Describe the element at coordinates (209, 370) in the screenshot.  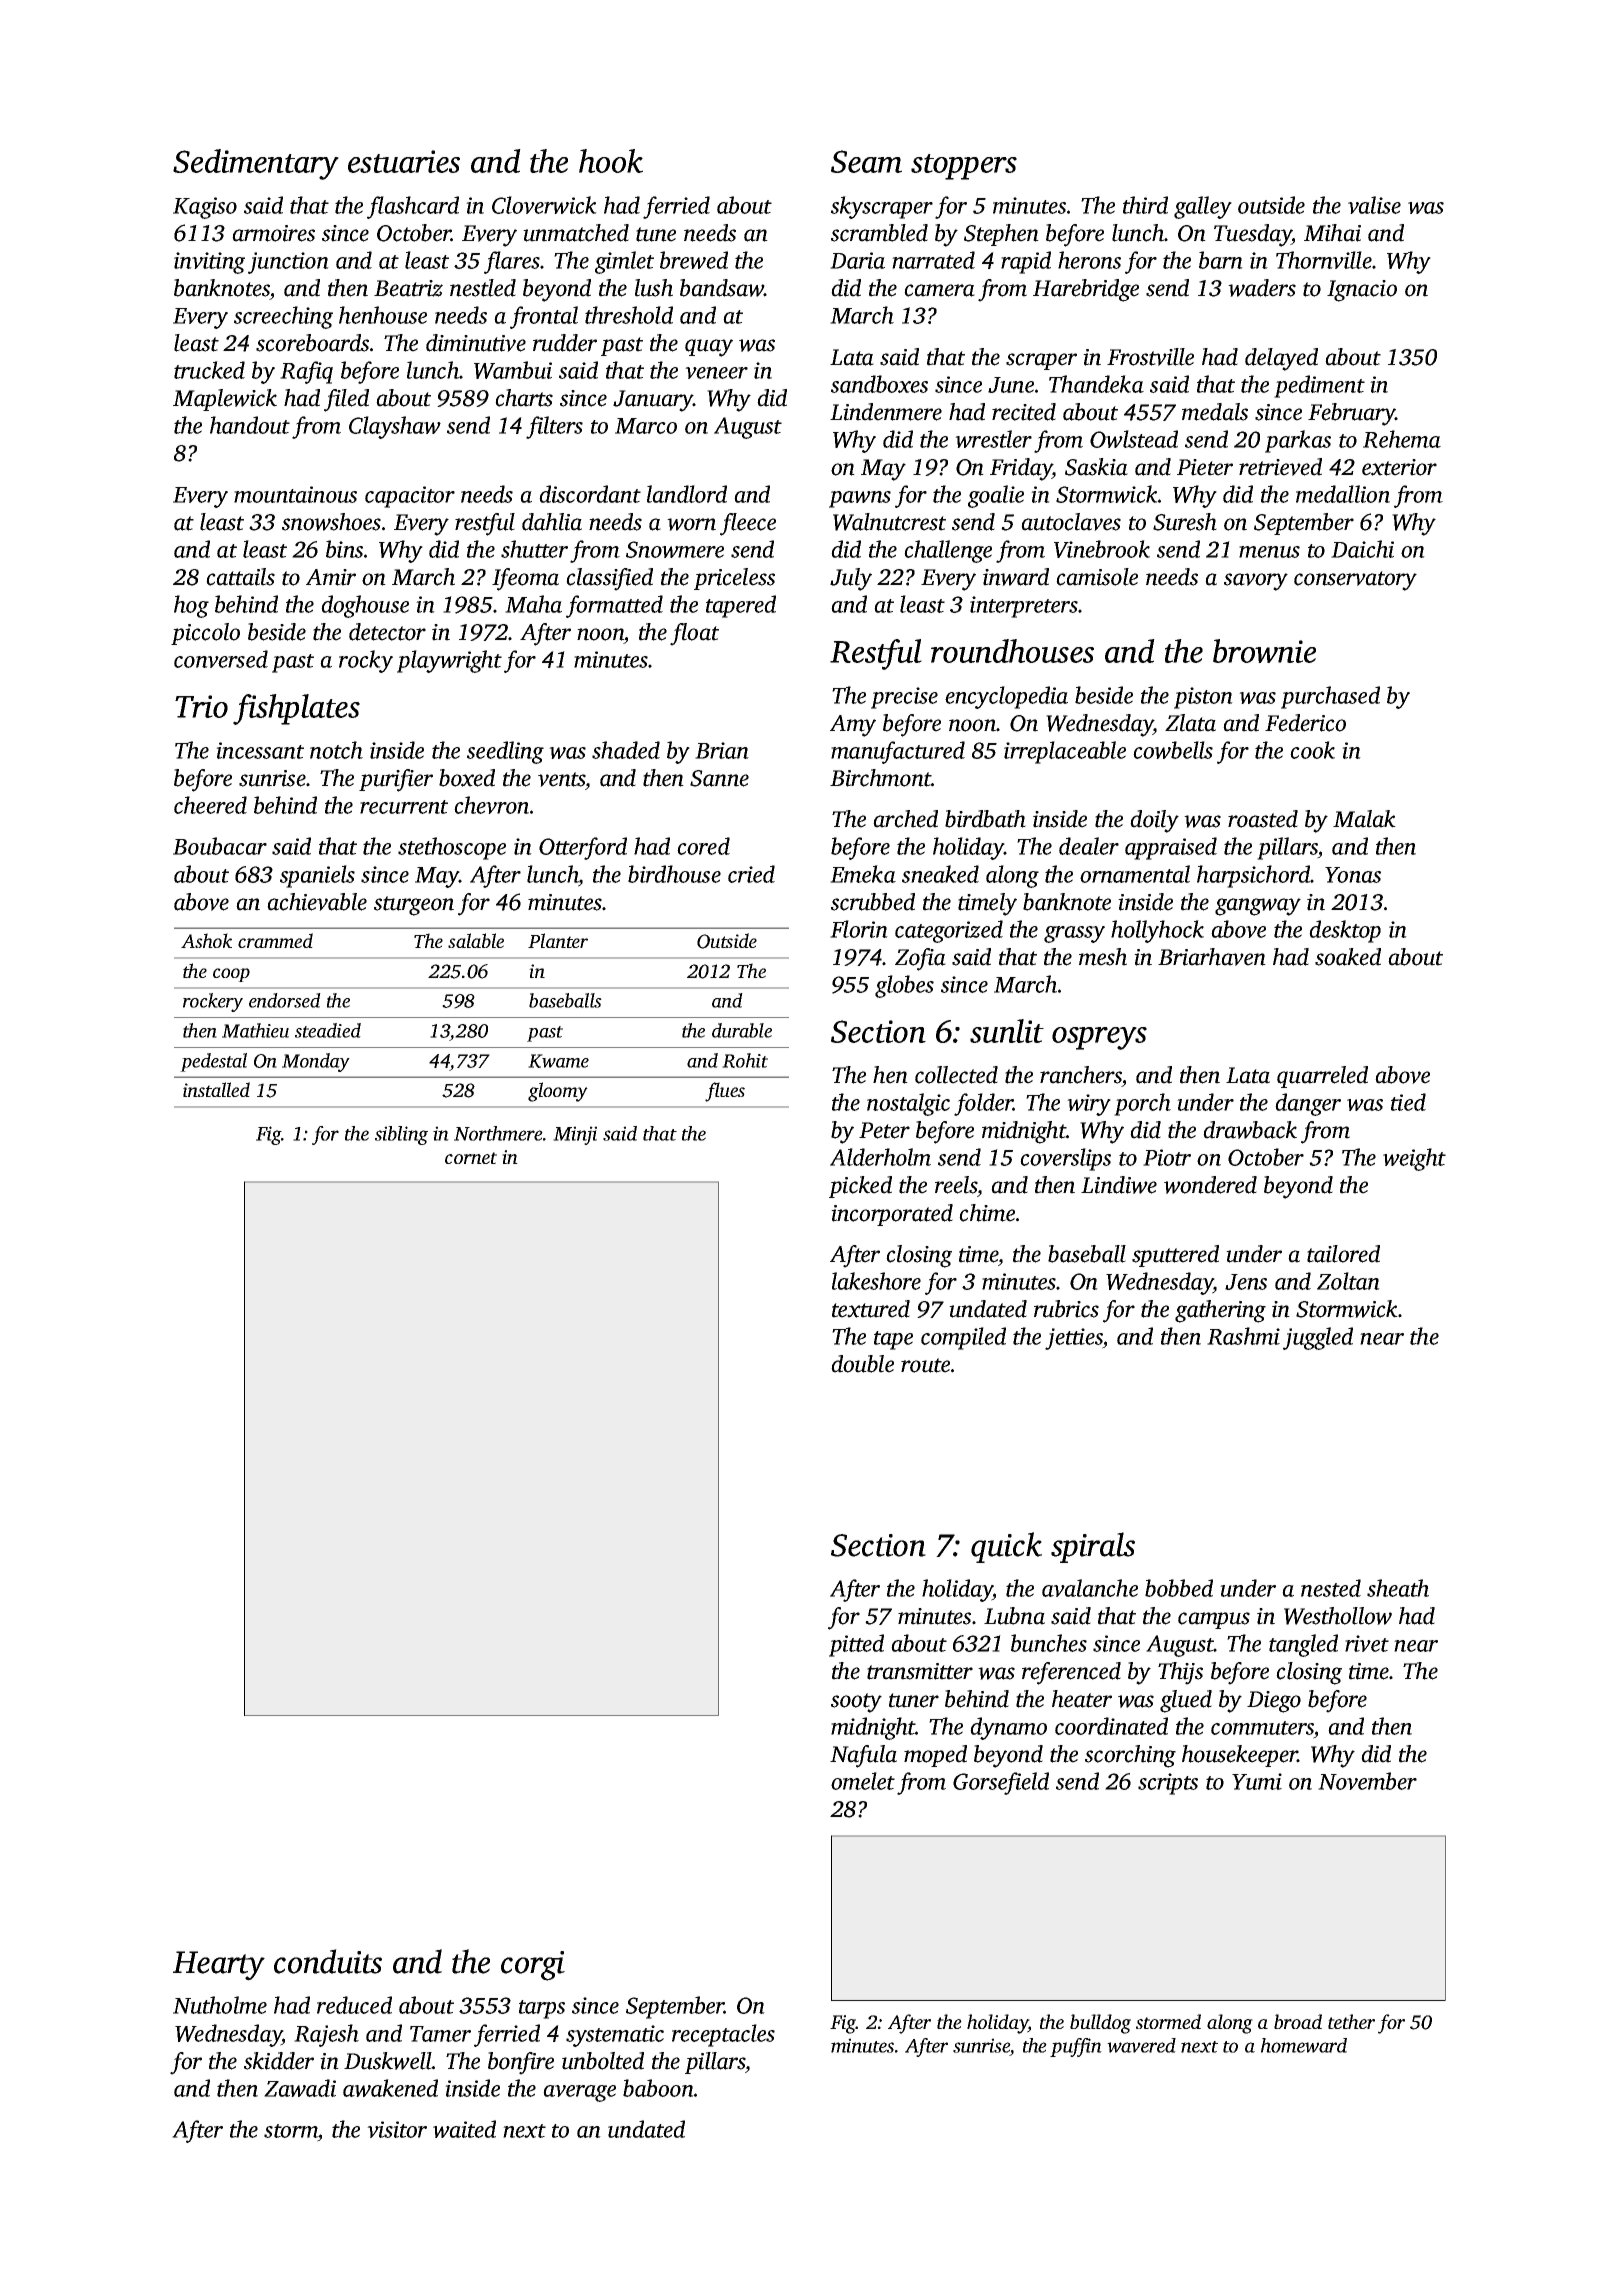
I see `trucked` at that location.
